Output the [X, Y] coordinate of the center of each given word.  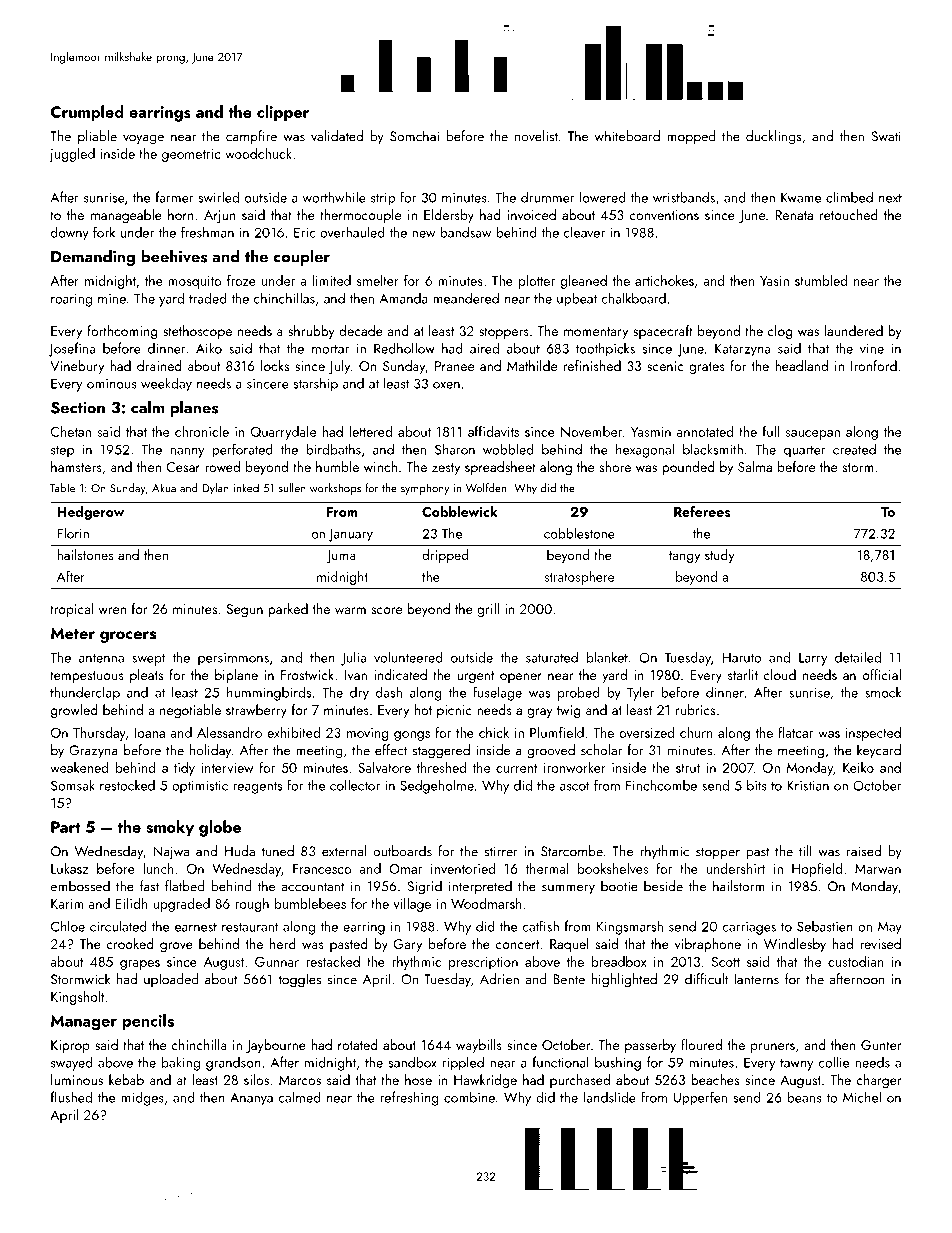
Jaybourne [276, 1046]
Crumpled [87, 113]
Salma [755, 466]
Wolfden [486, 488]
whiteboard [627, 136]
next [890, 198]
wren [112, 610]
